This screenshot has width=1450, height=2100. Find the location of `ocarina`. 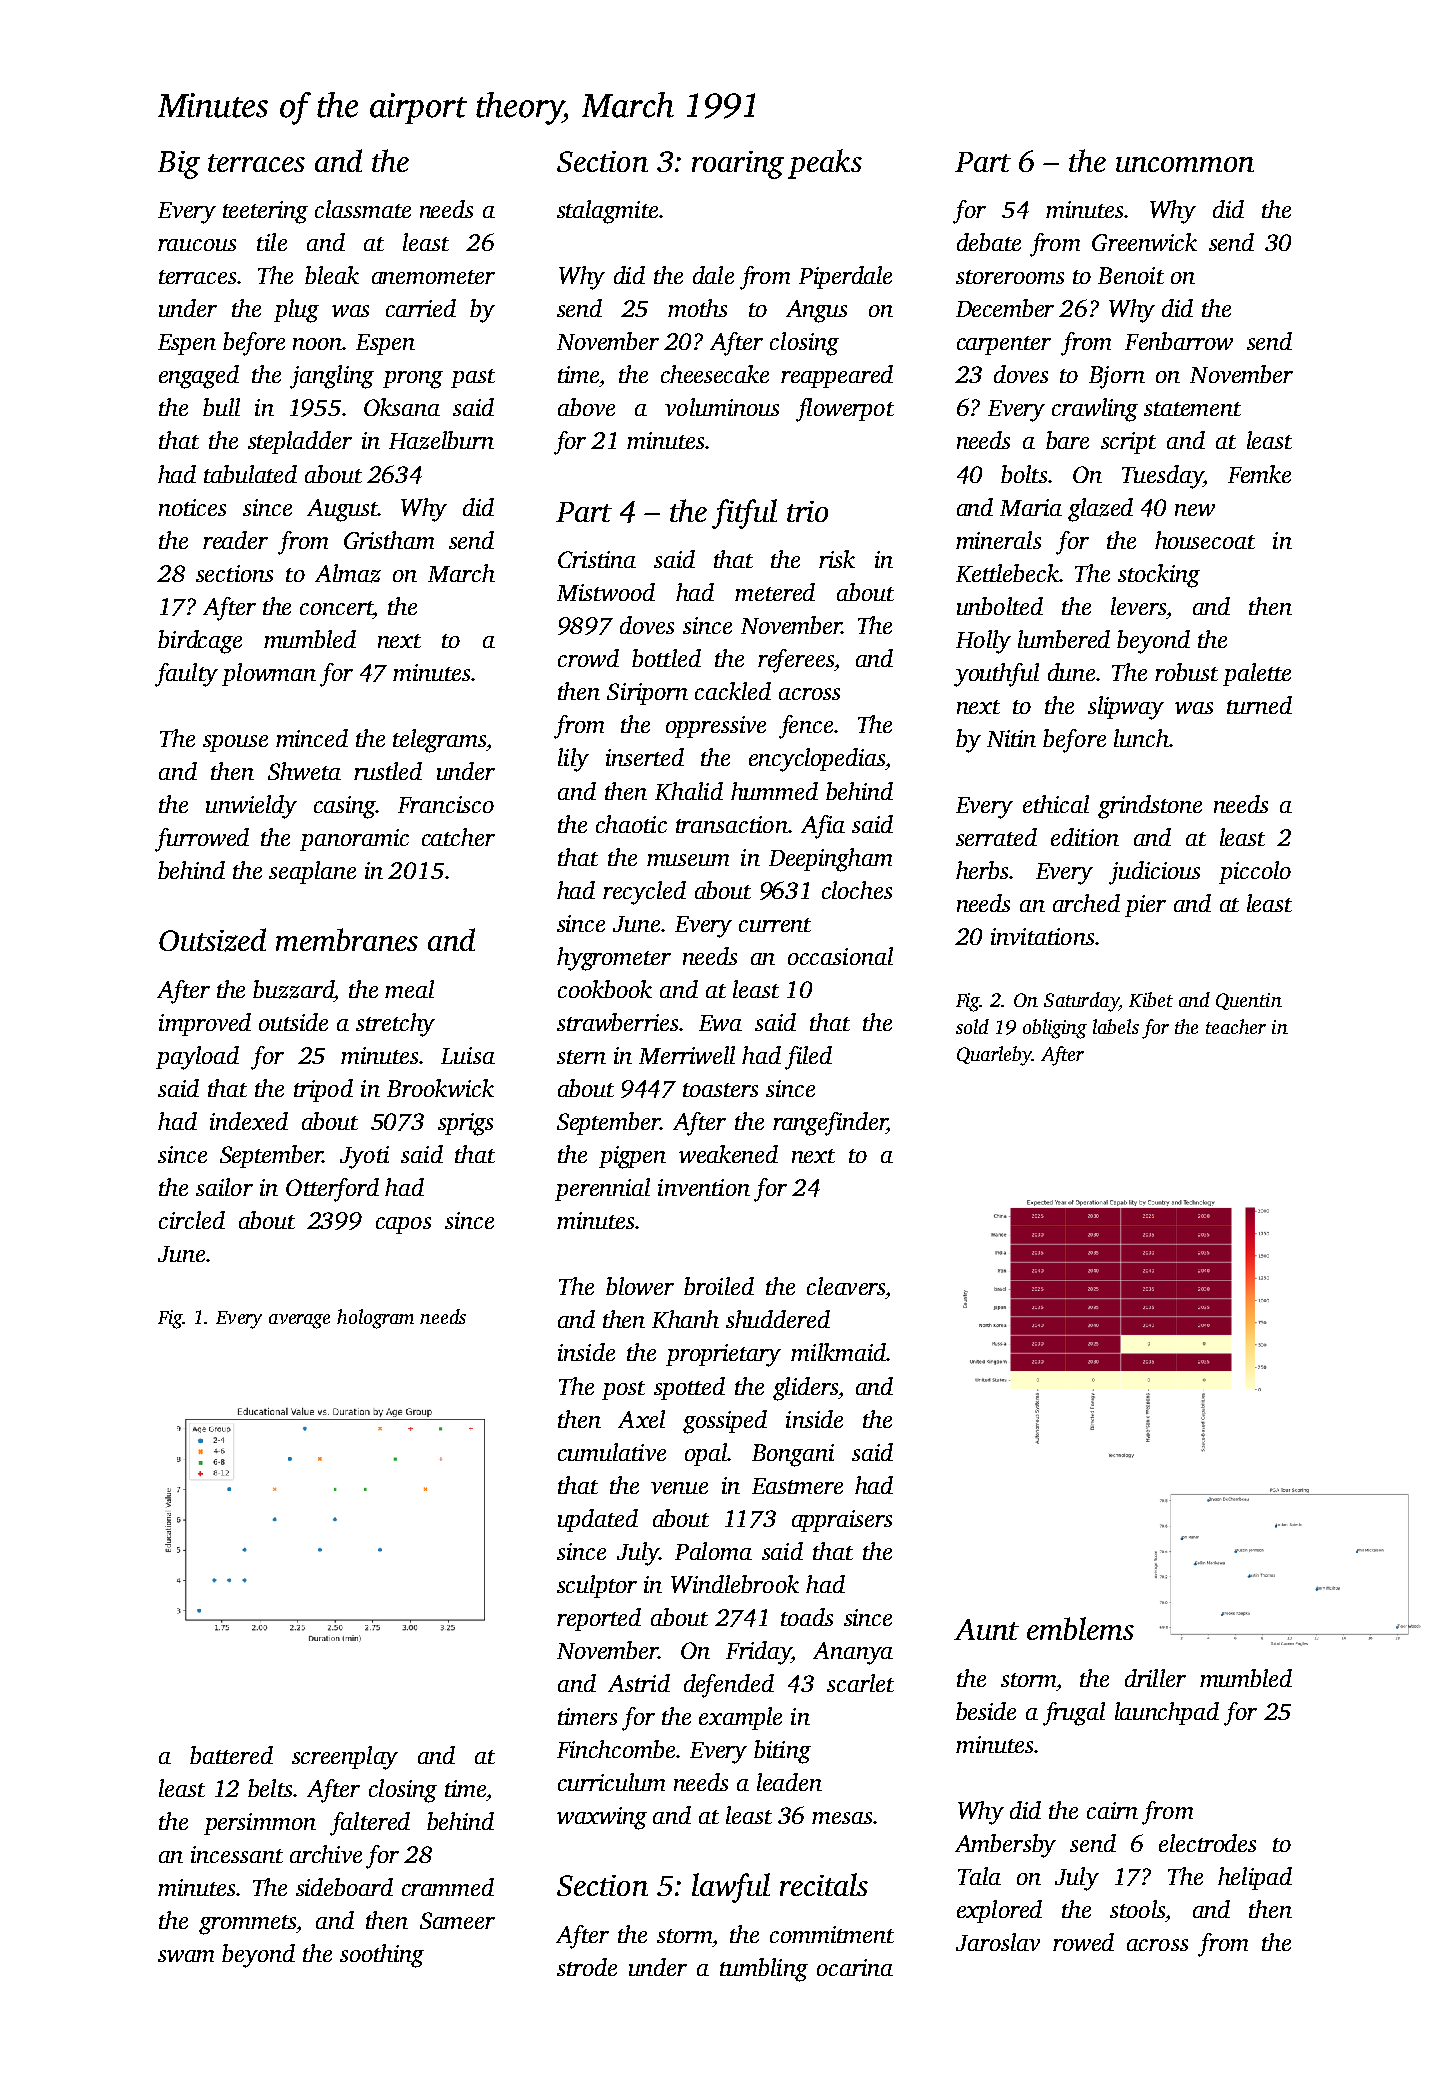

ocarina is located at coordinates (855, 1967).
